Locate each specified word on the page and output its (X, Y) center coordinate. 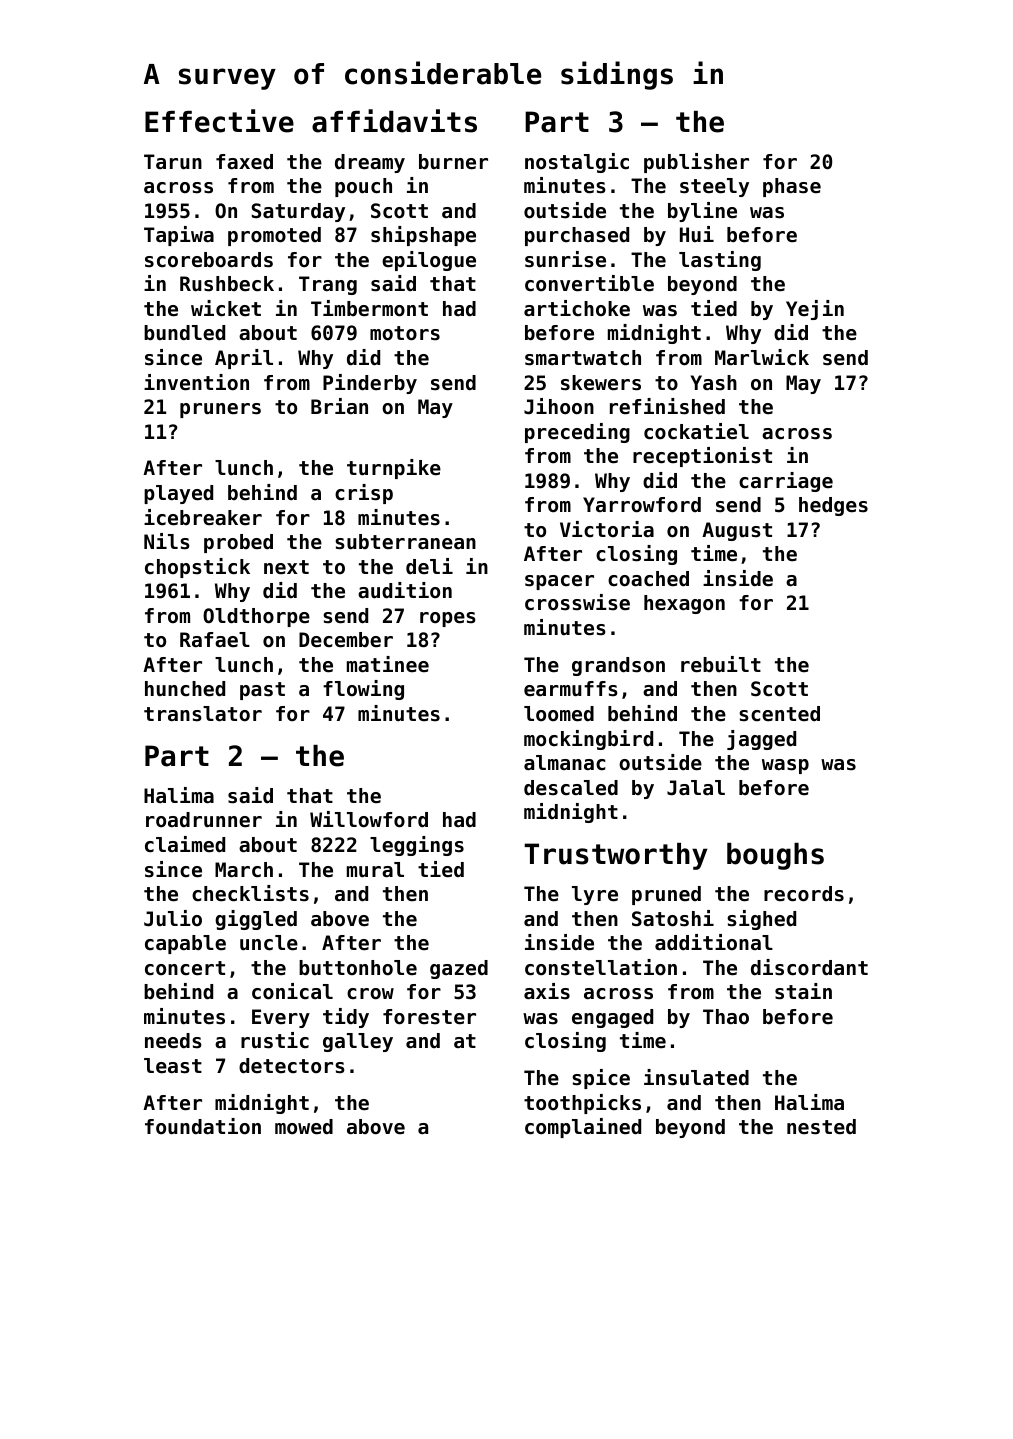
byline (702, 212)
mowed (304, 1127)
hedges (833, 506)
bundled (184, 333)
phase (792, 187)
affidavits (394, 121)
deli (429, 566)
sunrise (565, 259)
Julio (173, 918)
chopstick (197, 568)
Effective (219, 121)
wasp (785, 766)
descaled (571, 788)
